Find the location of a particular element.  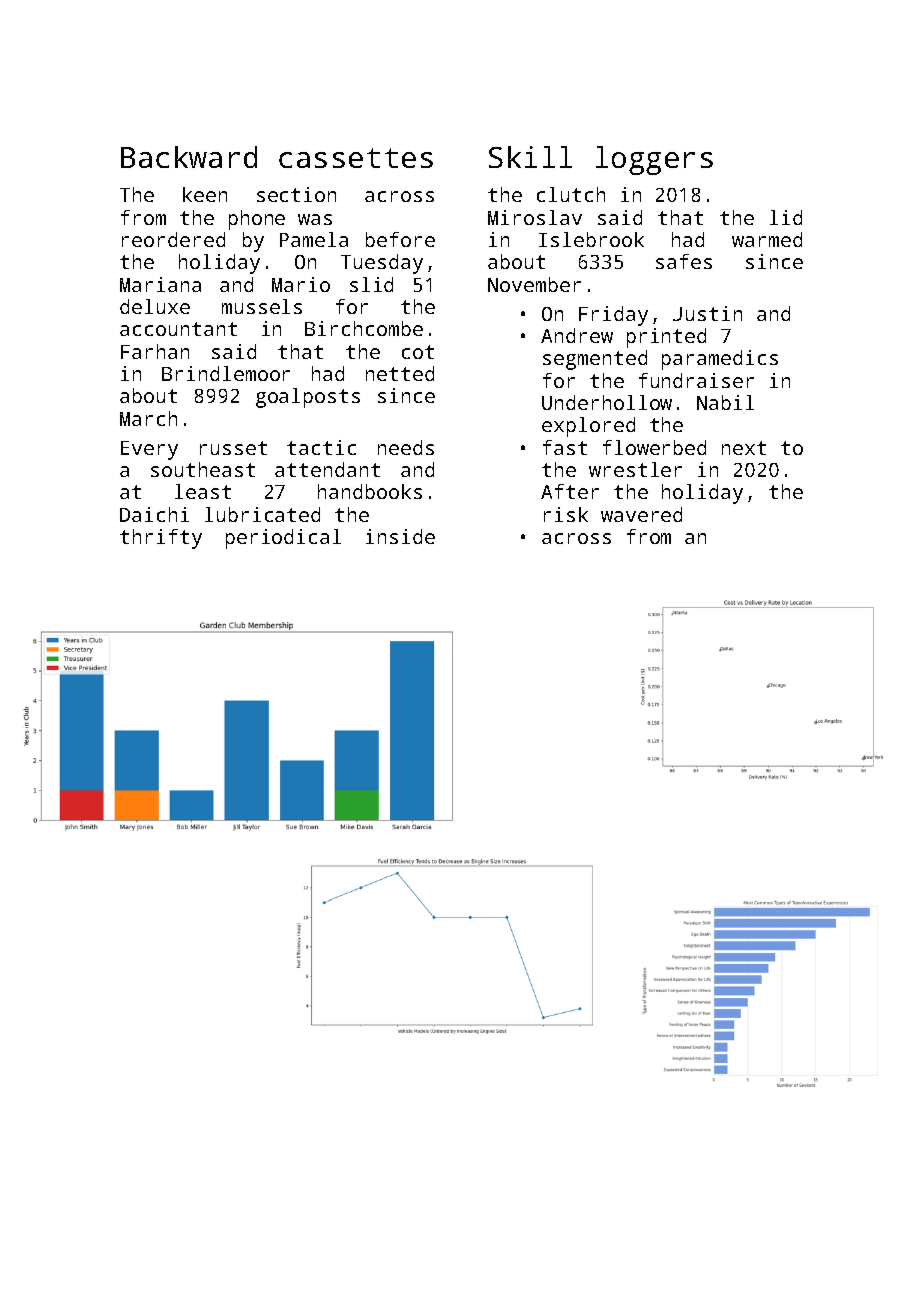

Backward is located at coordinates (189, 157).
